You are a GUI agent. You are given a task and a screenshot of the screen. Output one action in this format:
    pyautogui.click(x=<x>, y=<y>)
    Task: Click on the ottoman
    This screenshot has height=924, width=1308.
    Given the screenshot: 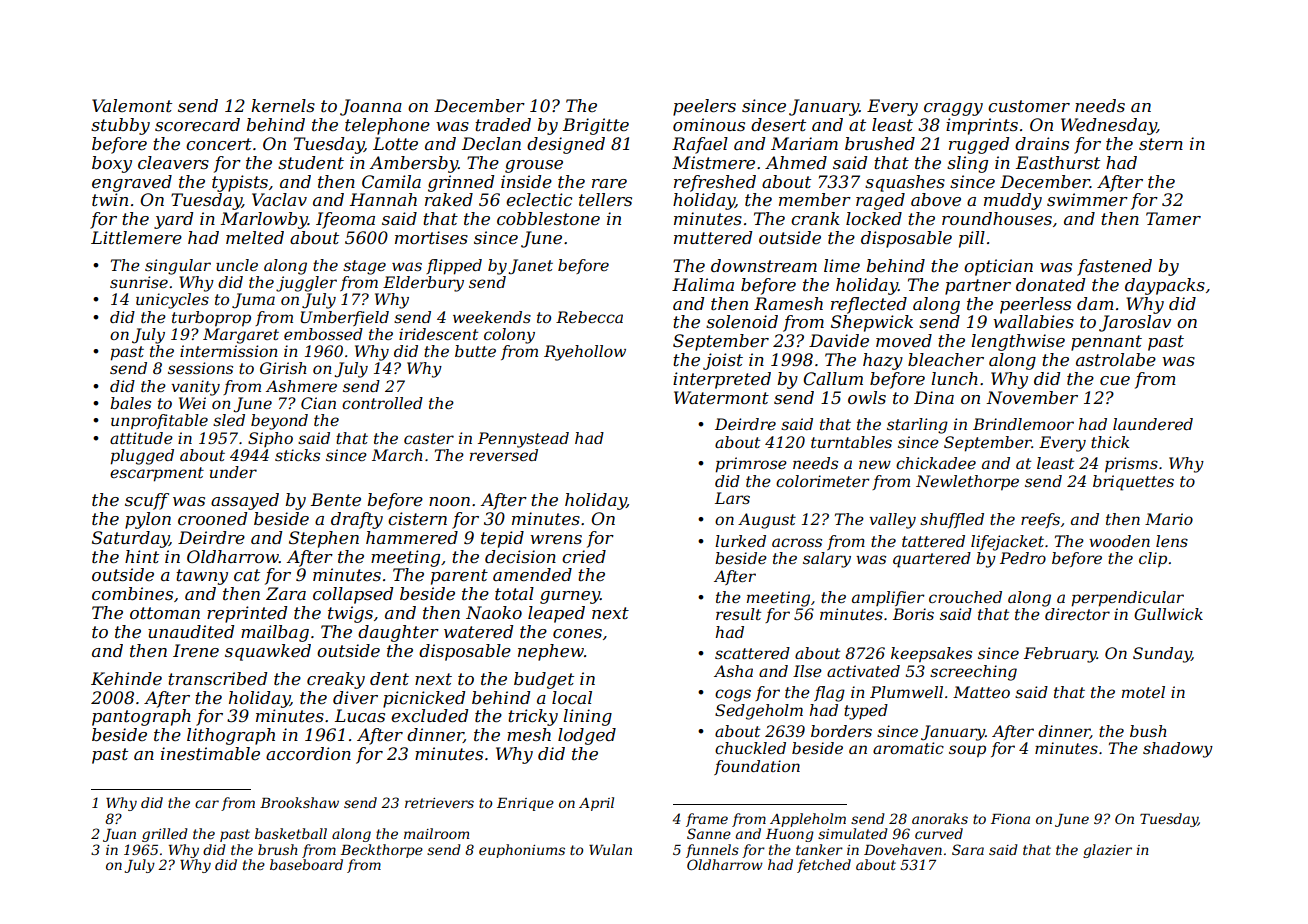 What is the action you would take?
    pyautogui.click(x=165, y=613)
